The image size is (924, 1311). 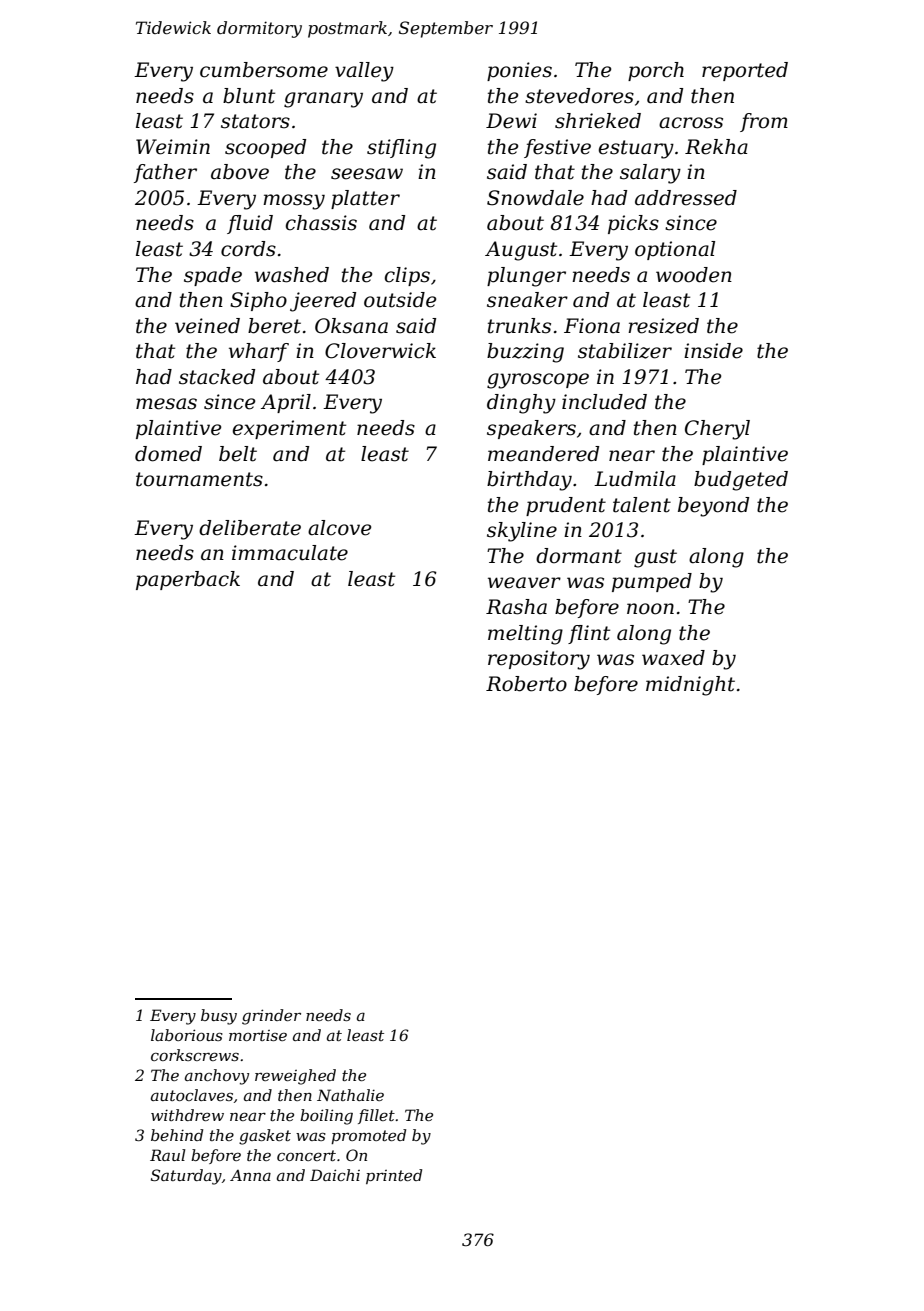 What do you see at coordinates (656, 71) in the document?
I see `porch` at bounding box center [656, 71].
